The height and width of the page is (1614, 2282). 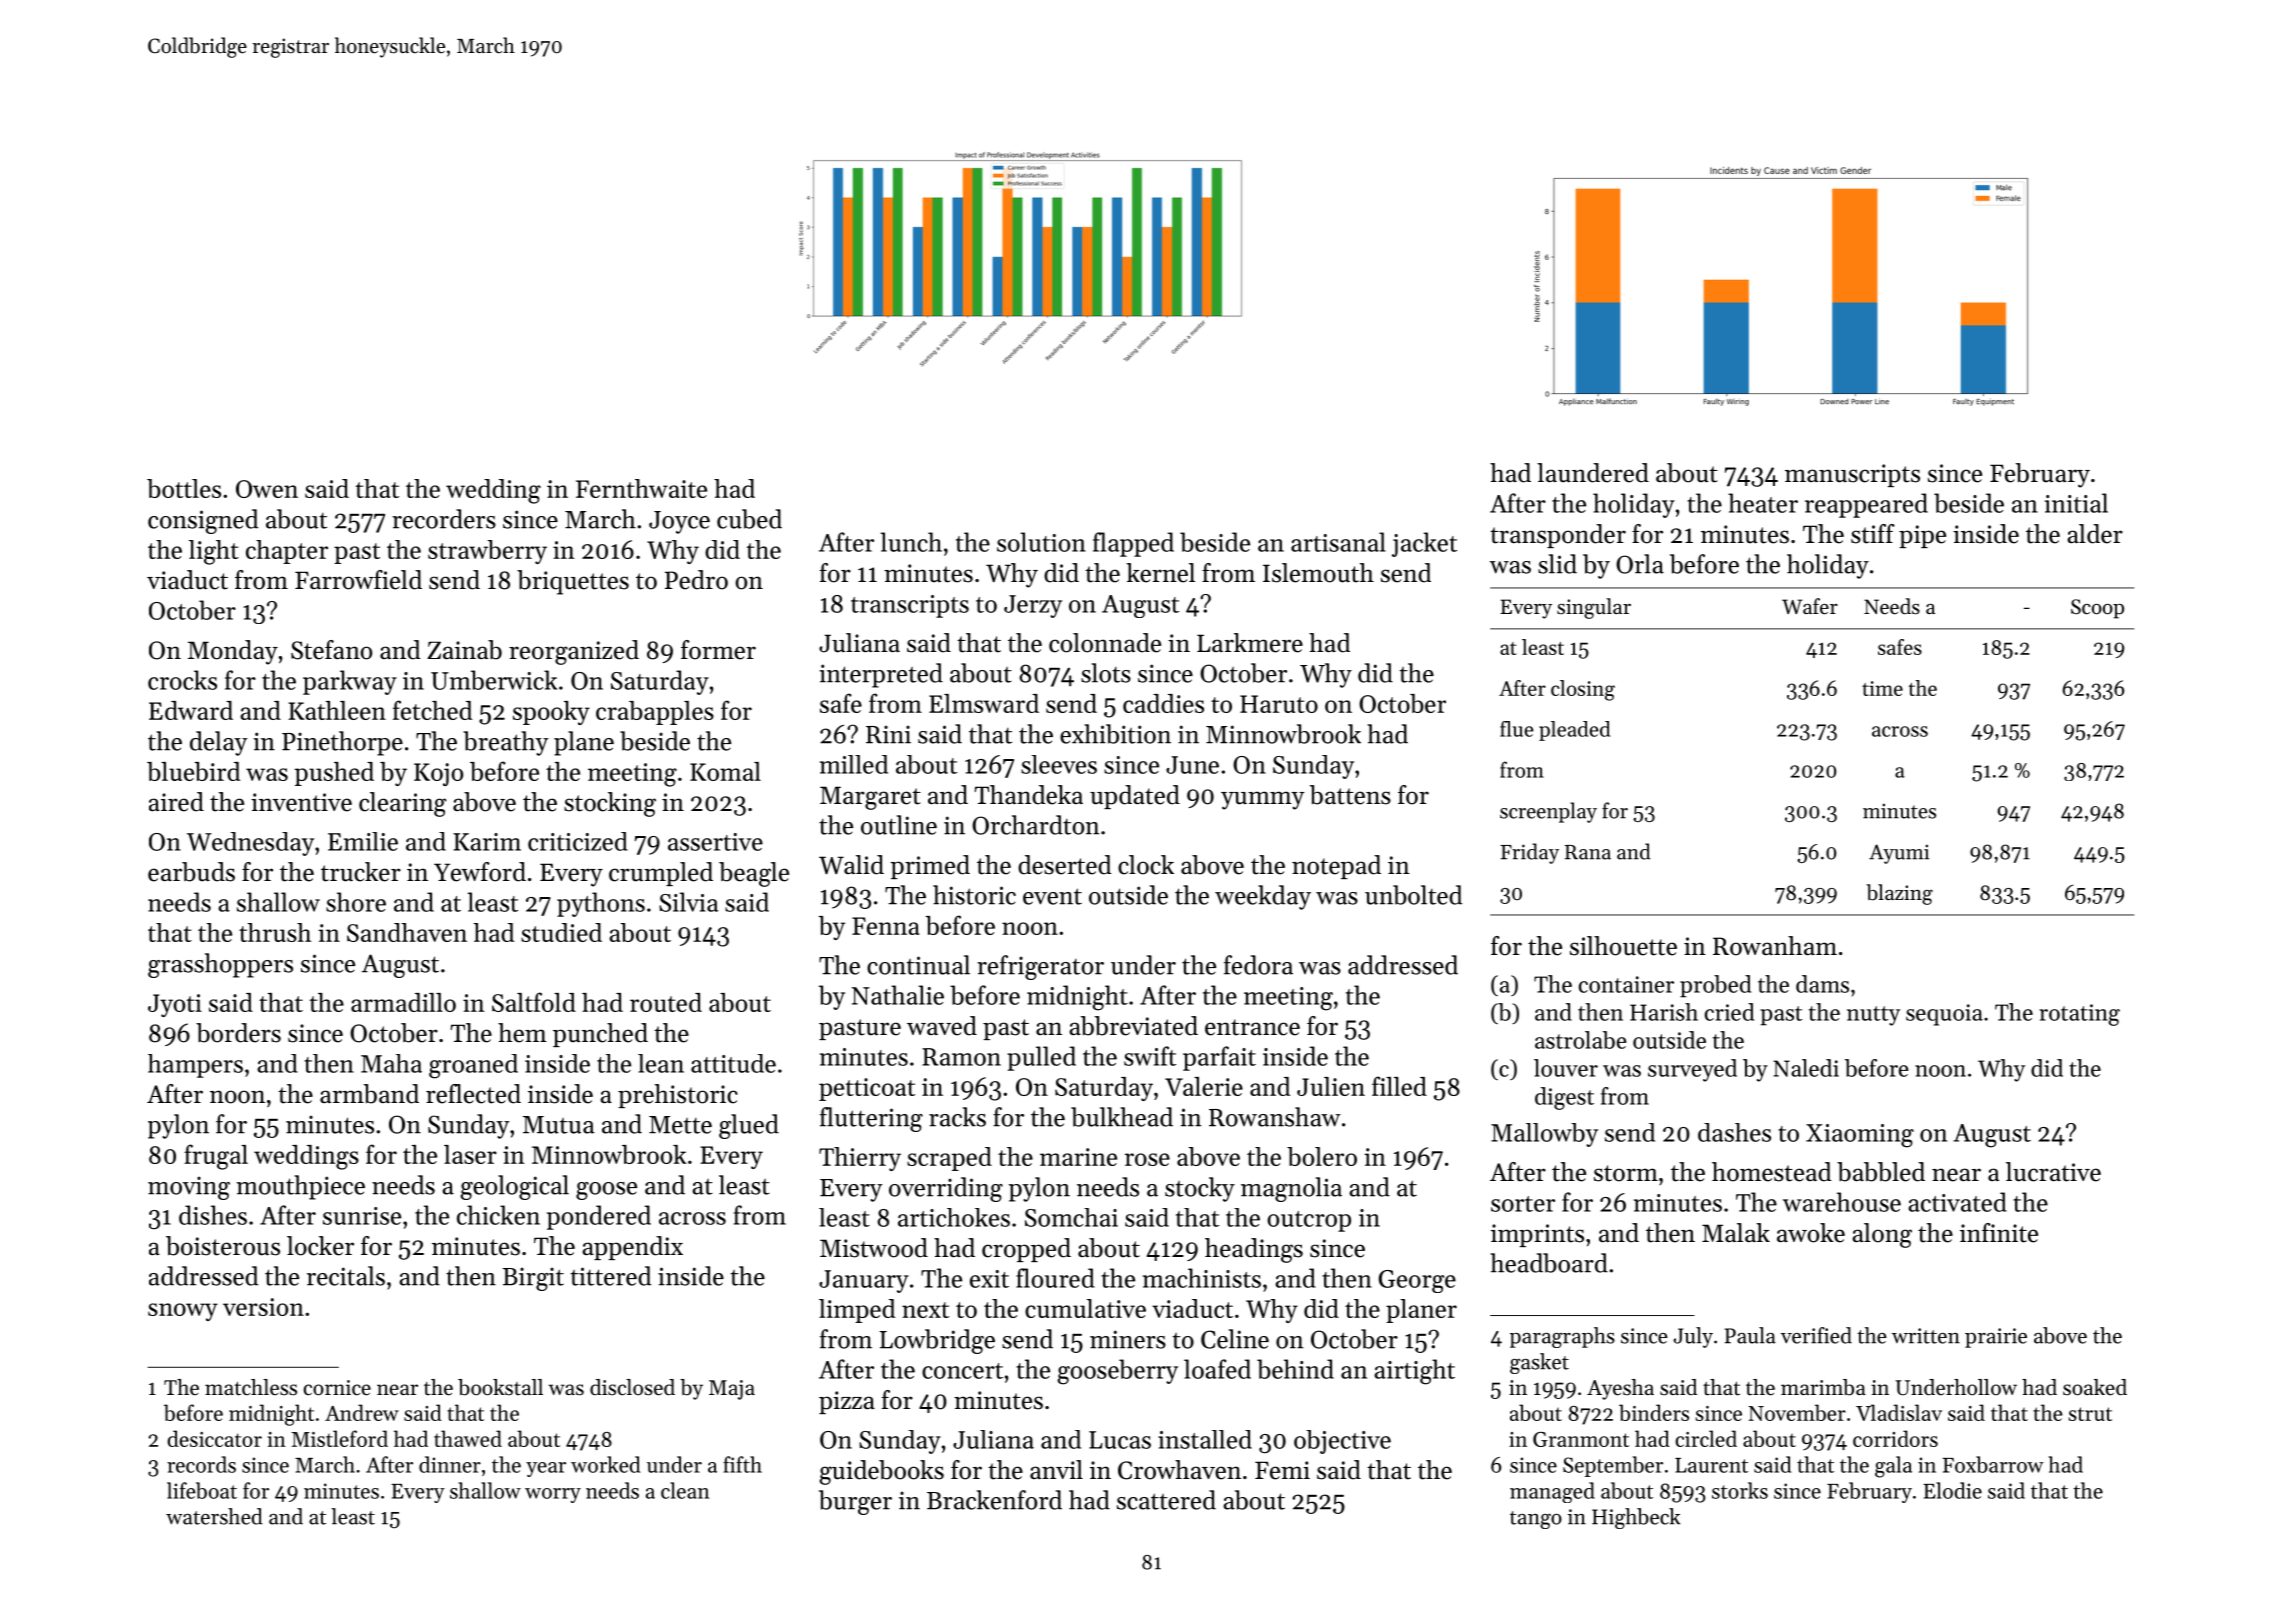 What do you see at coordinates (473, 1066) in the page?
I see `groaned` at bounding box center [473, 1066].
